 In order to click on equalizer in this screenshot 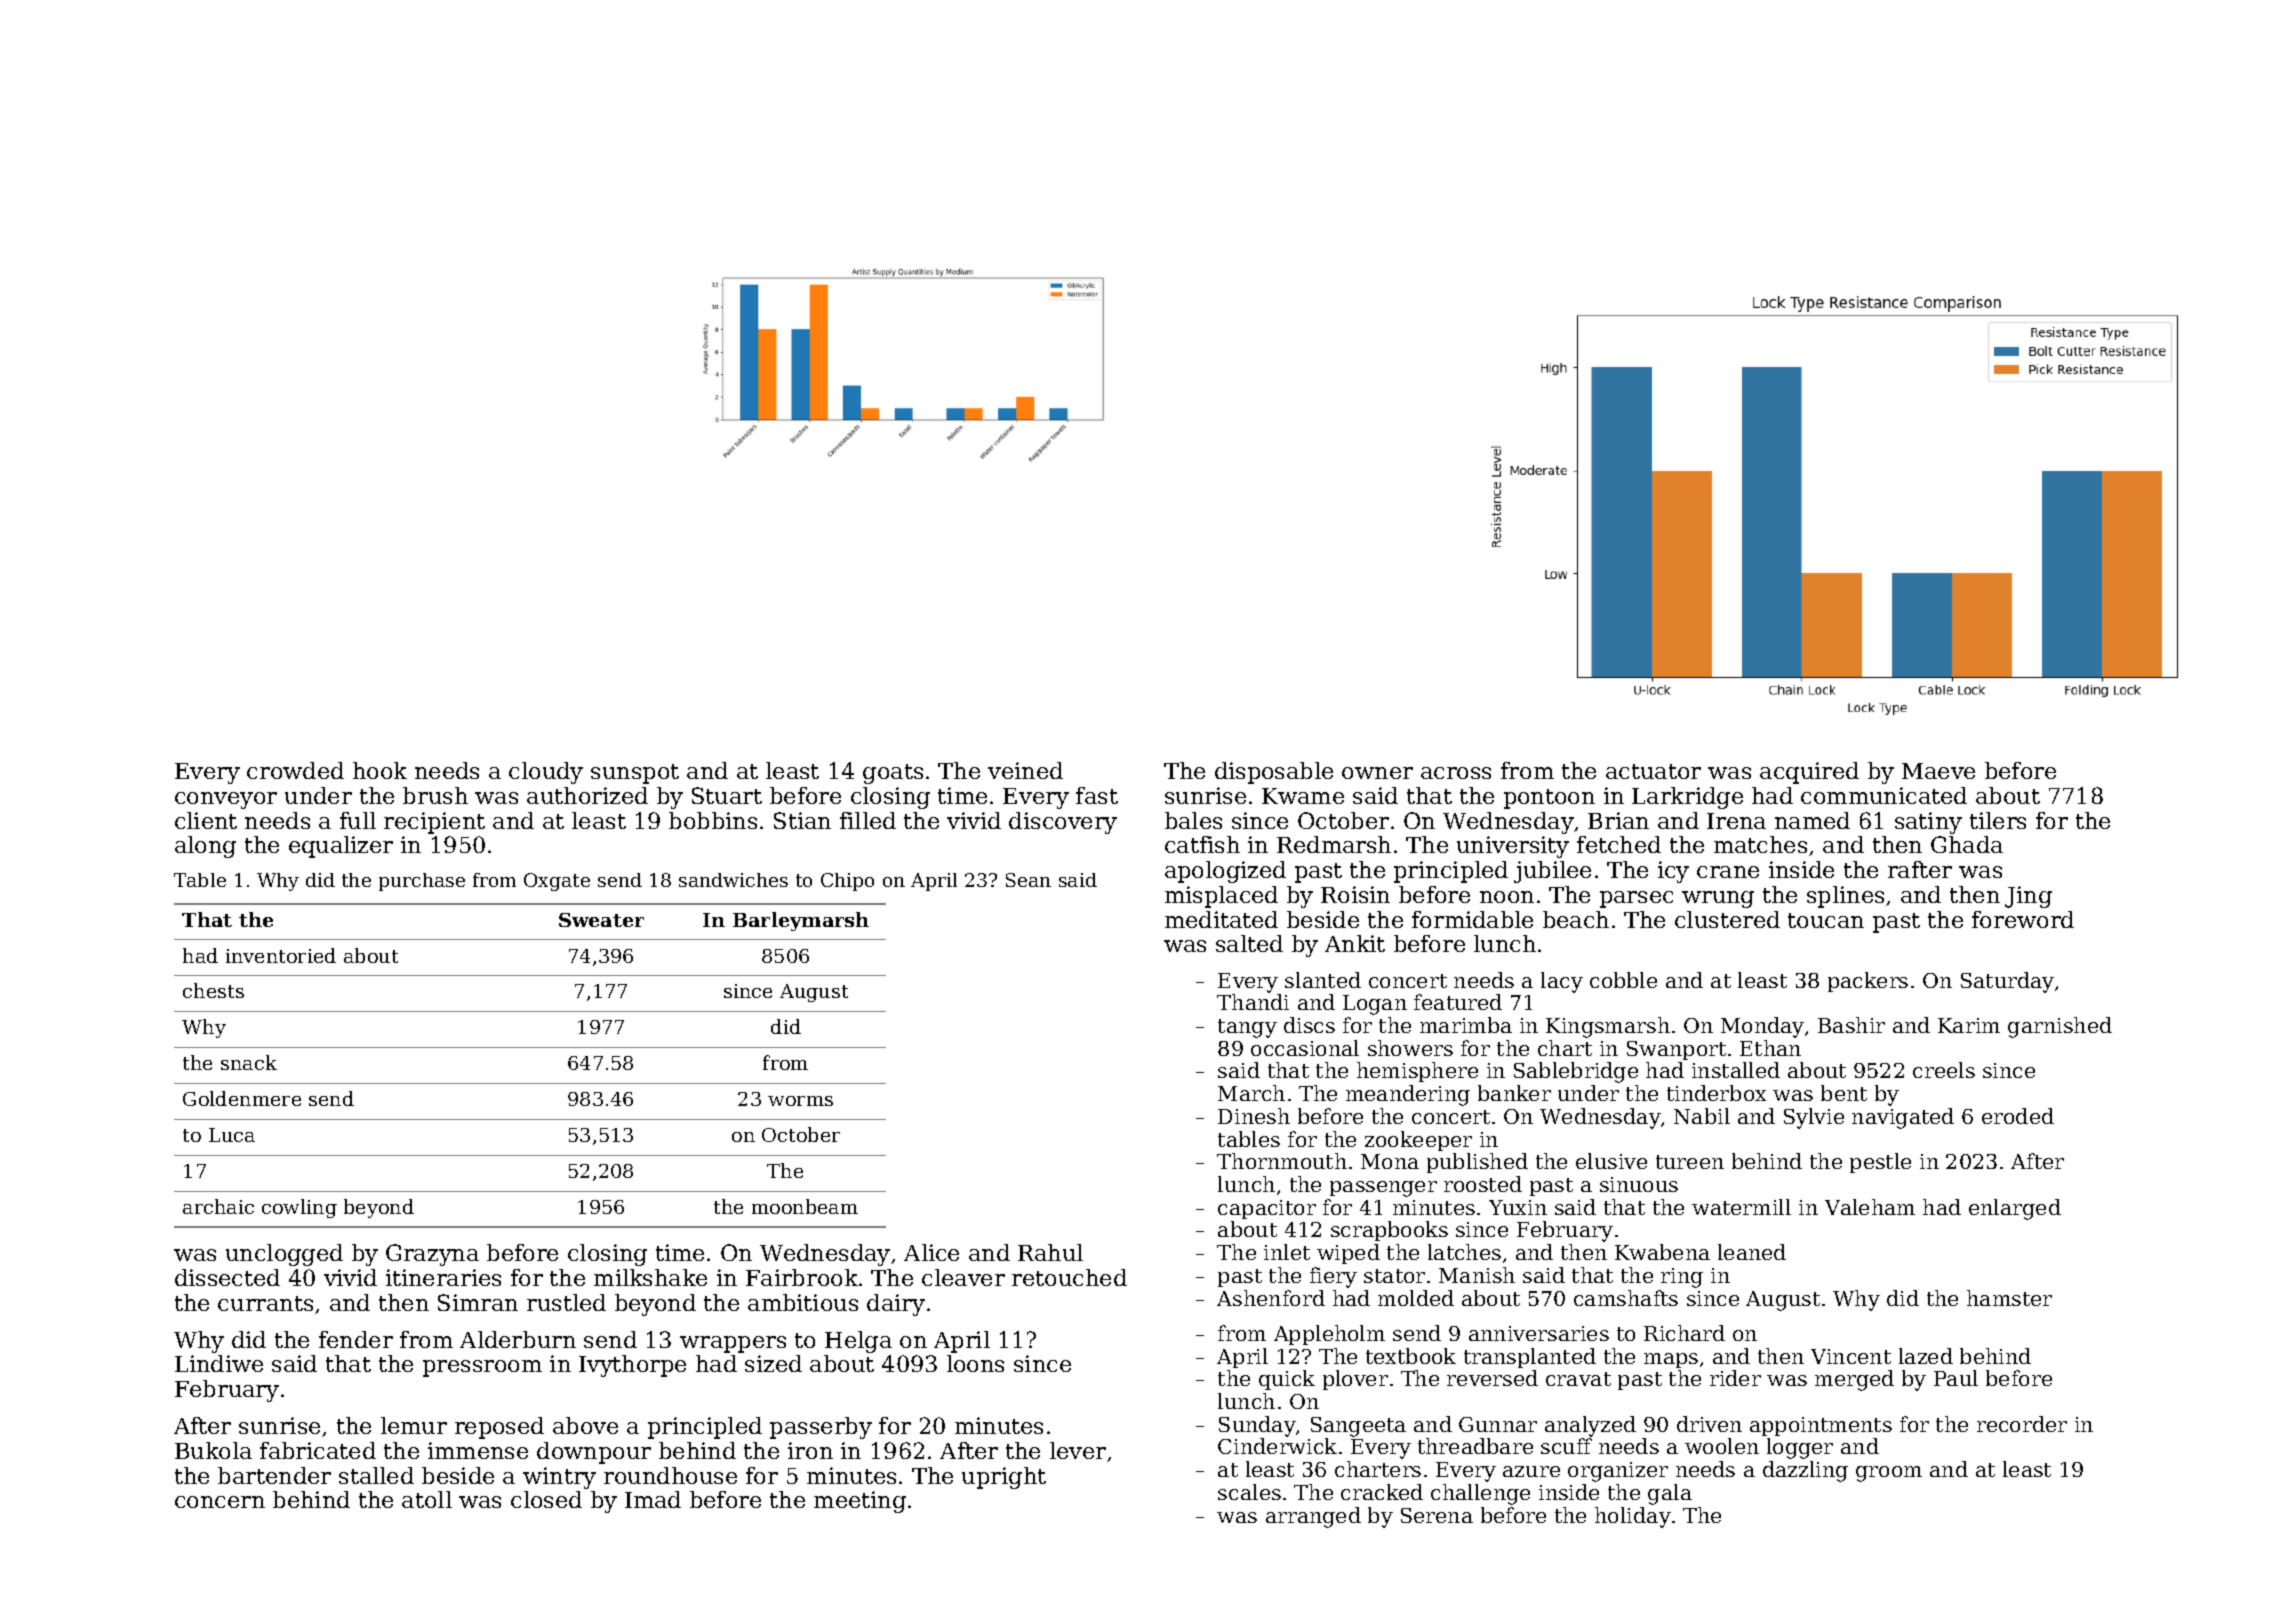, I will do `click(341, 847)`.
